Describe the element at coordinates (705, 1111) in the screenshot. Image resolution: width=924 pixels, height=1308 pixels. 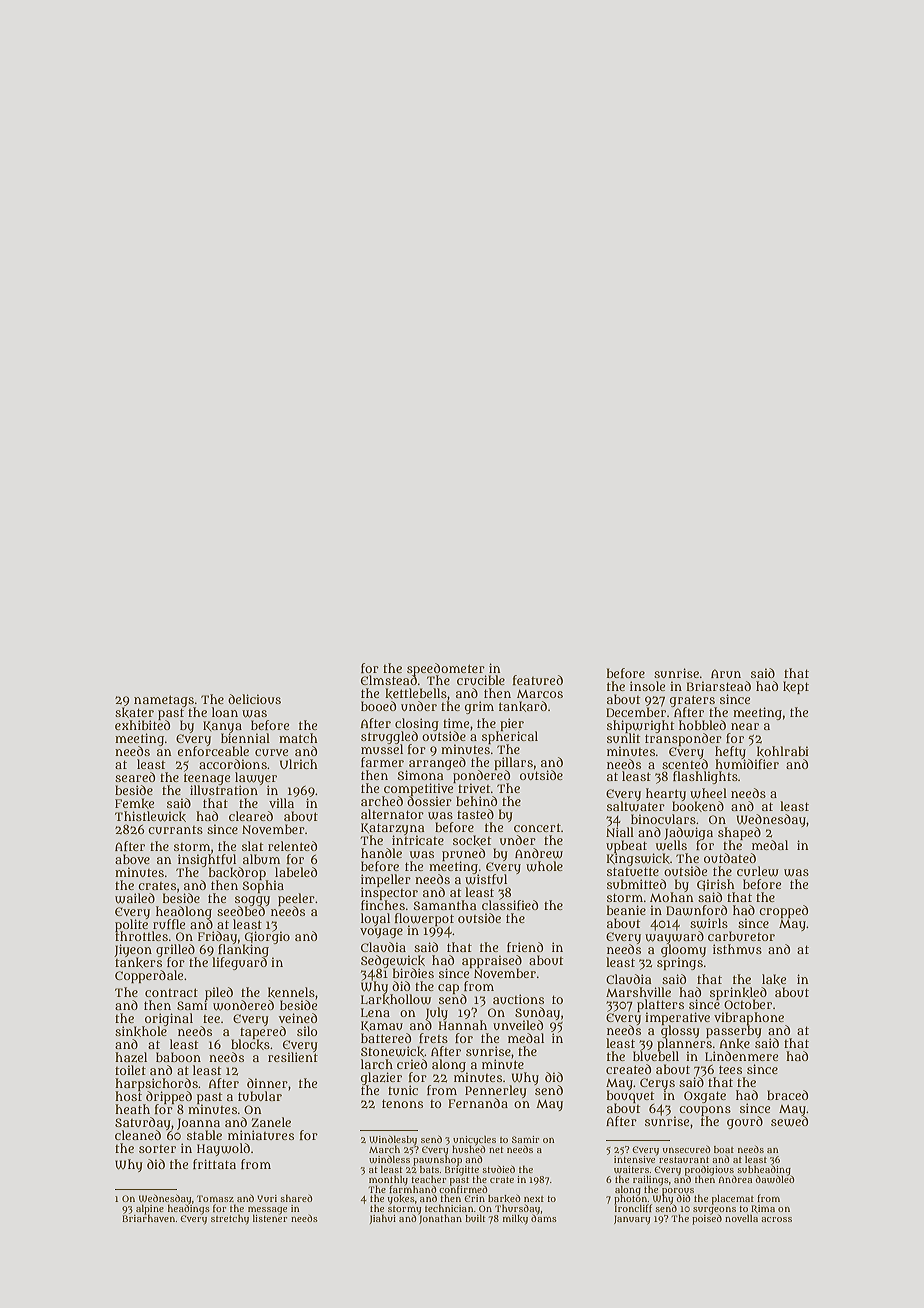
I see `coupons` at that location.
